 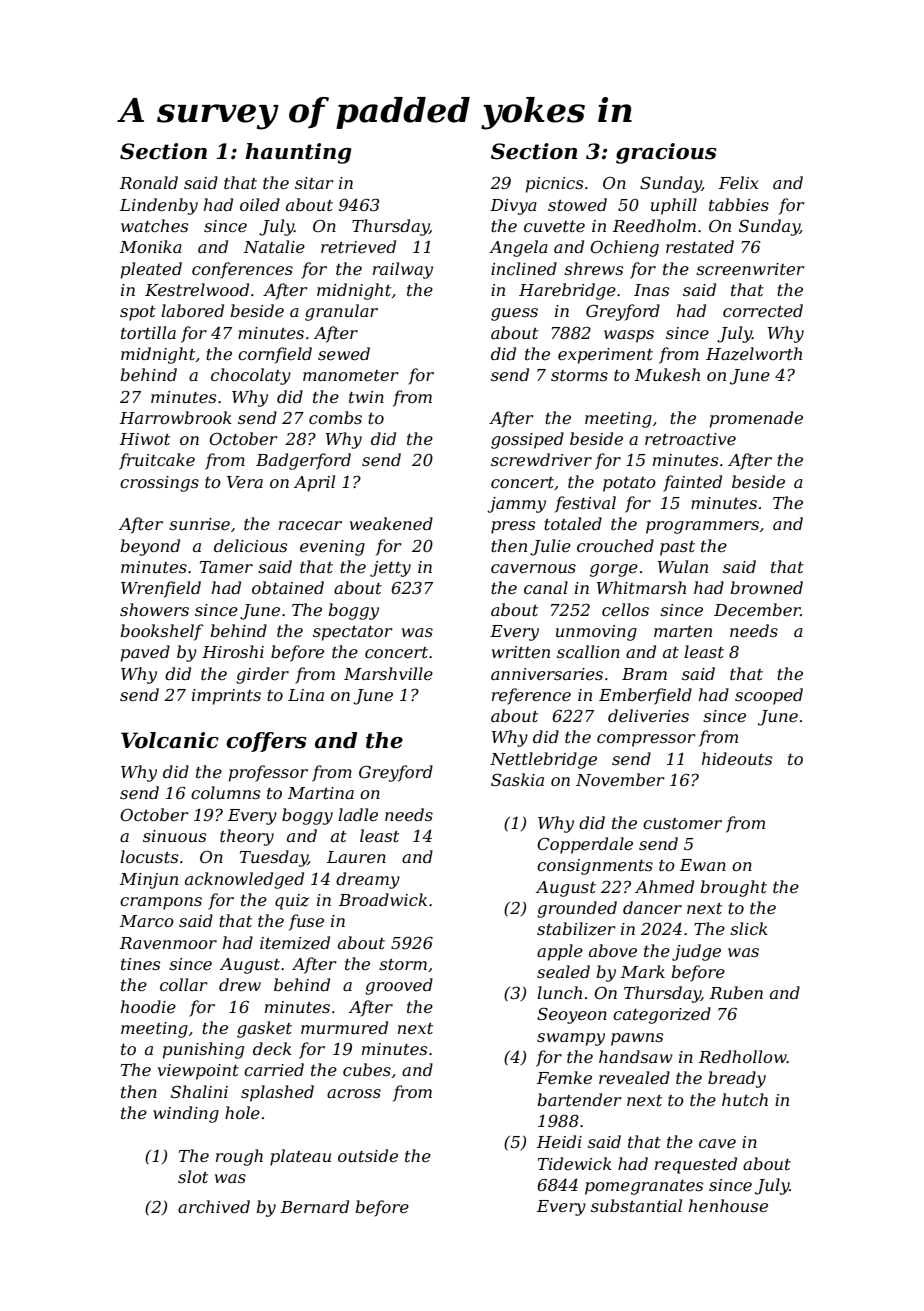 I want to click on picnics, so click(x=554, y=185).
